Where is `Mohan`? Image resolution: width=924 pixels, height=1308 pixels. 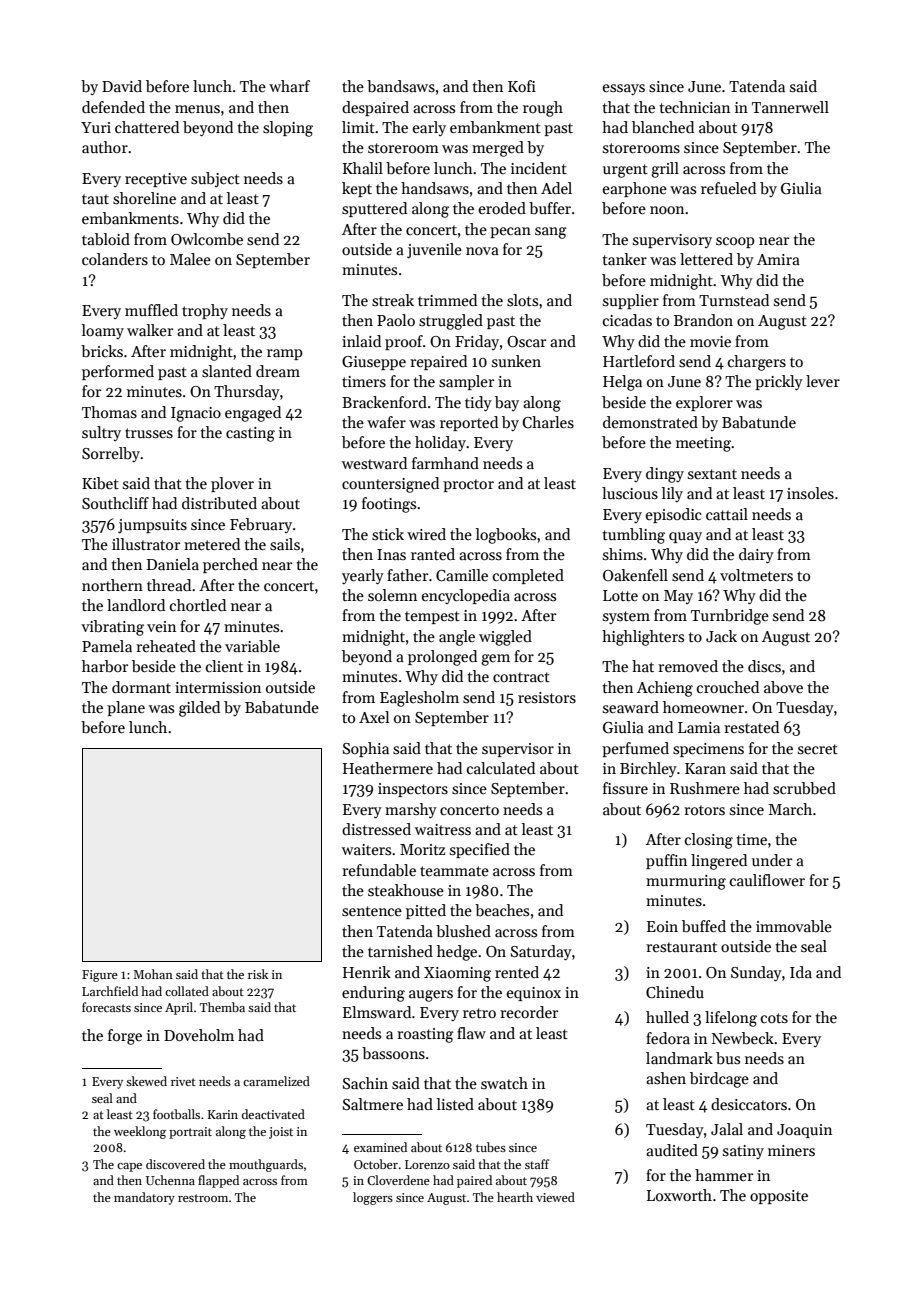
Mohan is located at coordinates (153, 974).
